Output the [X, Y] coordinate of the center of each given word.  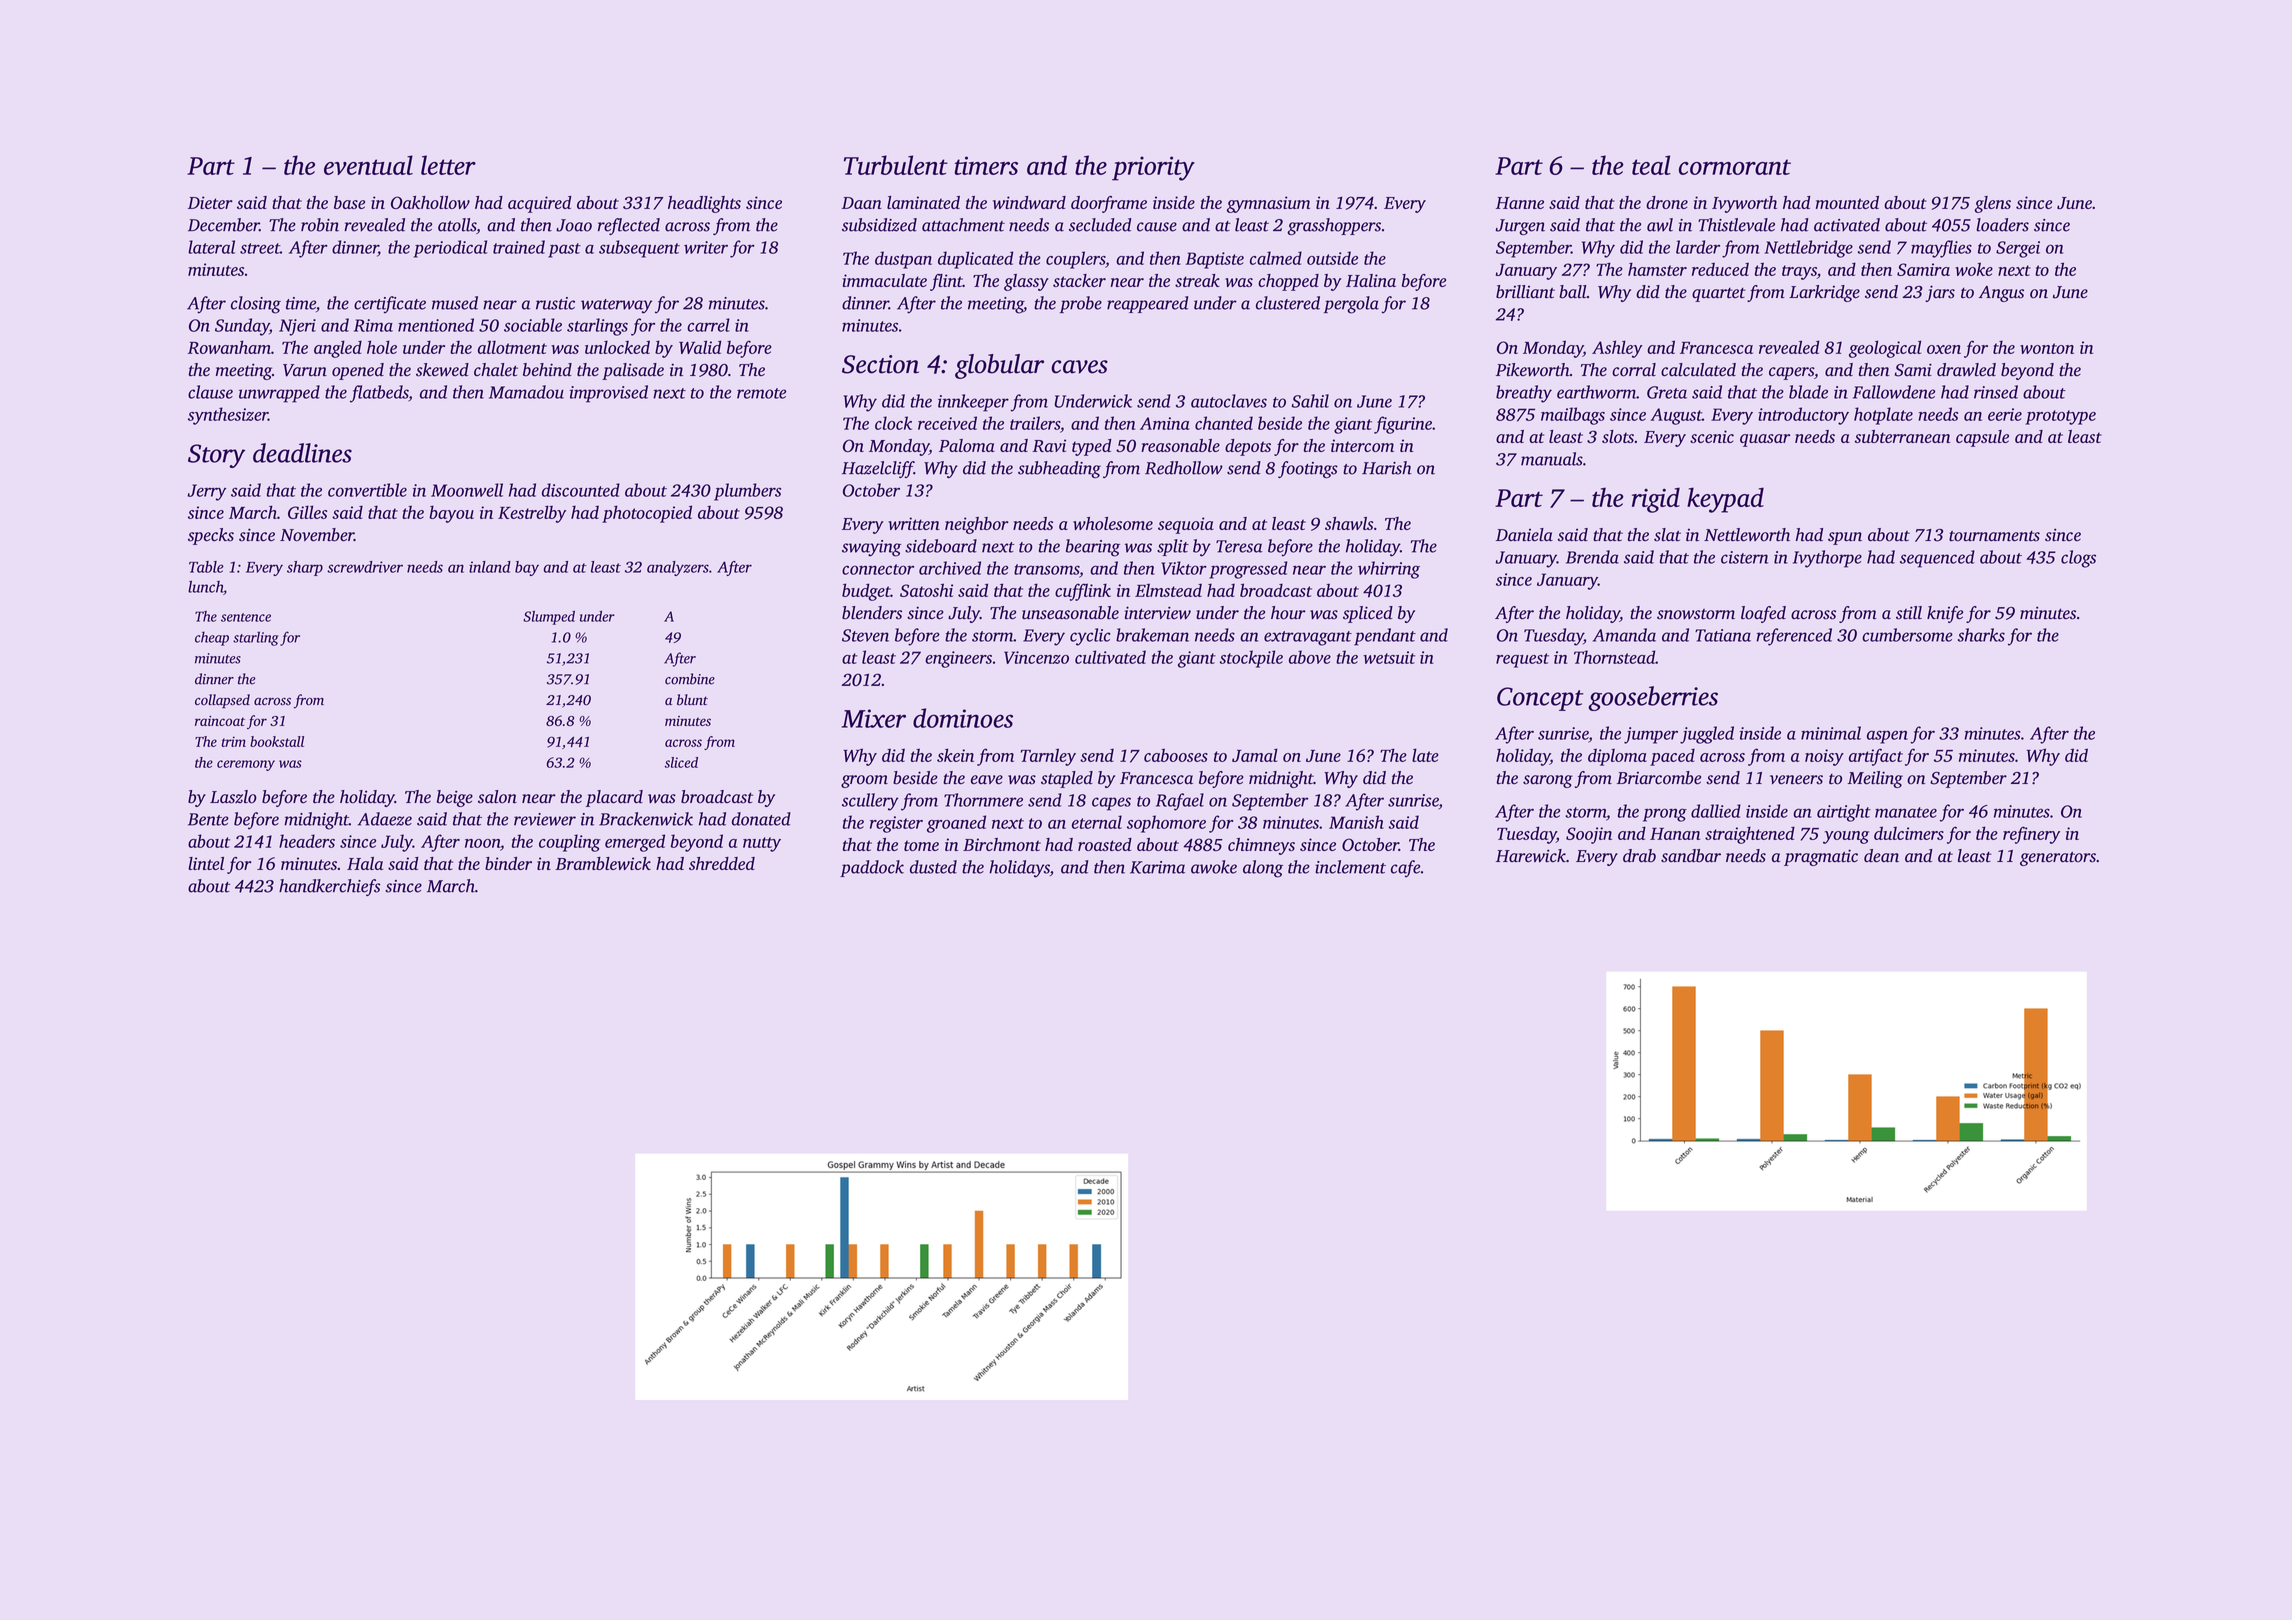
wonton [2047, 348]
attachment [963, 225]
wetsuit [1389, 657]
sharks [1981, 635]
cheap [212, 638]
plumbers [747, 492]
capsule [1982, 438]
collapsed [222, 701]
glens [1992, 204]
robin [320, 225]
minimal [1831, 733]
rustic [555, 303]
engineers [958, 659]
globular [999, 366]
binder [508, 863]
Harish [1387, 468]
